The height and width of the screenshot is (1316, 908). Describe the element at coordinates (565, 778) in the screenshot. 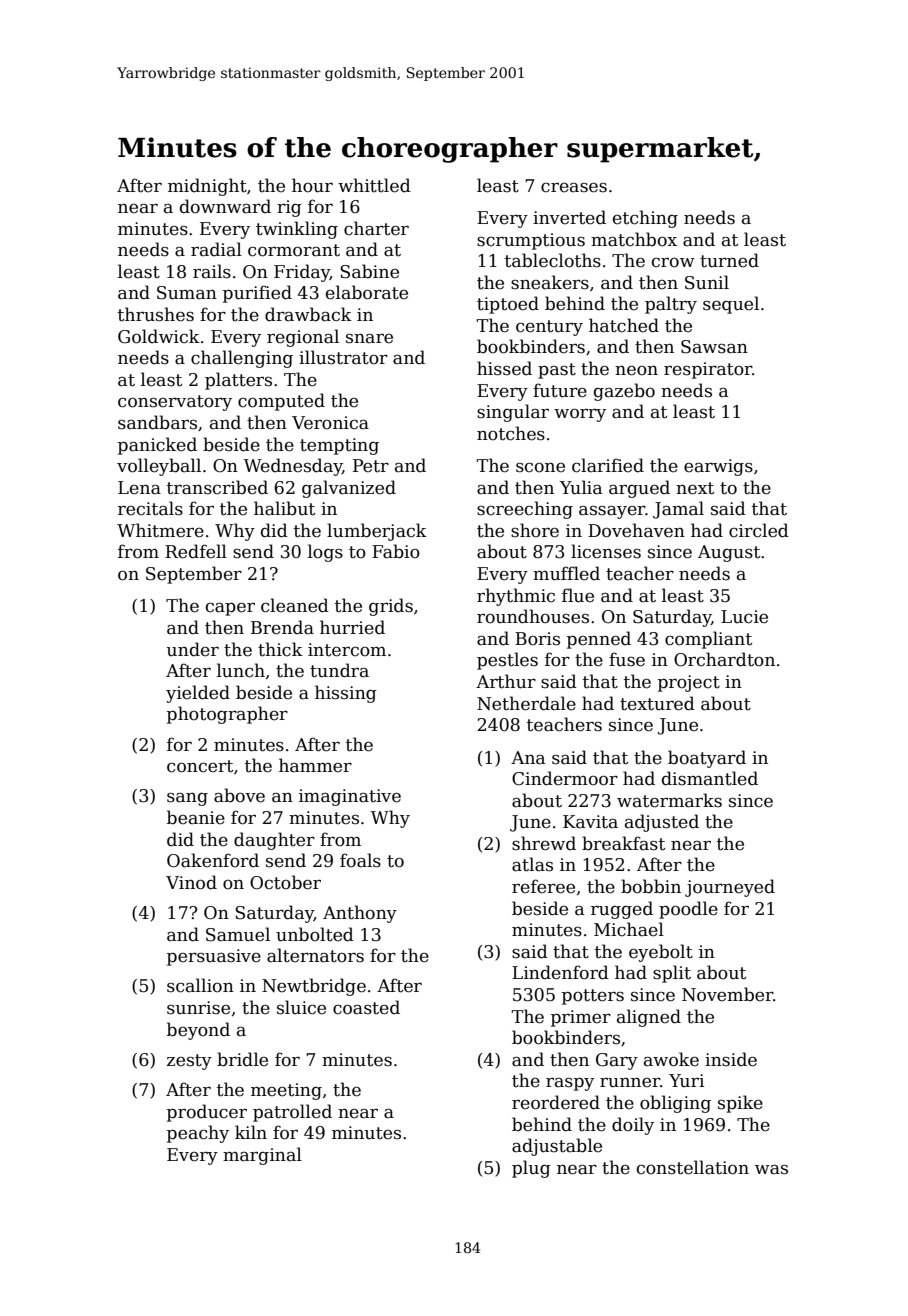

I see `Cindermoor` at that location.
